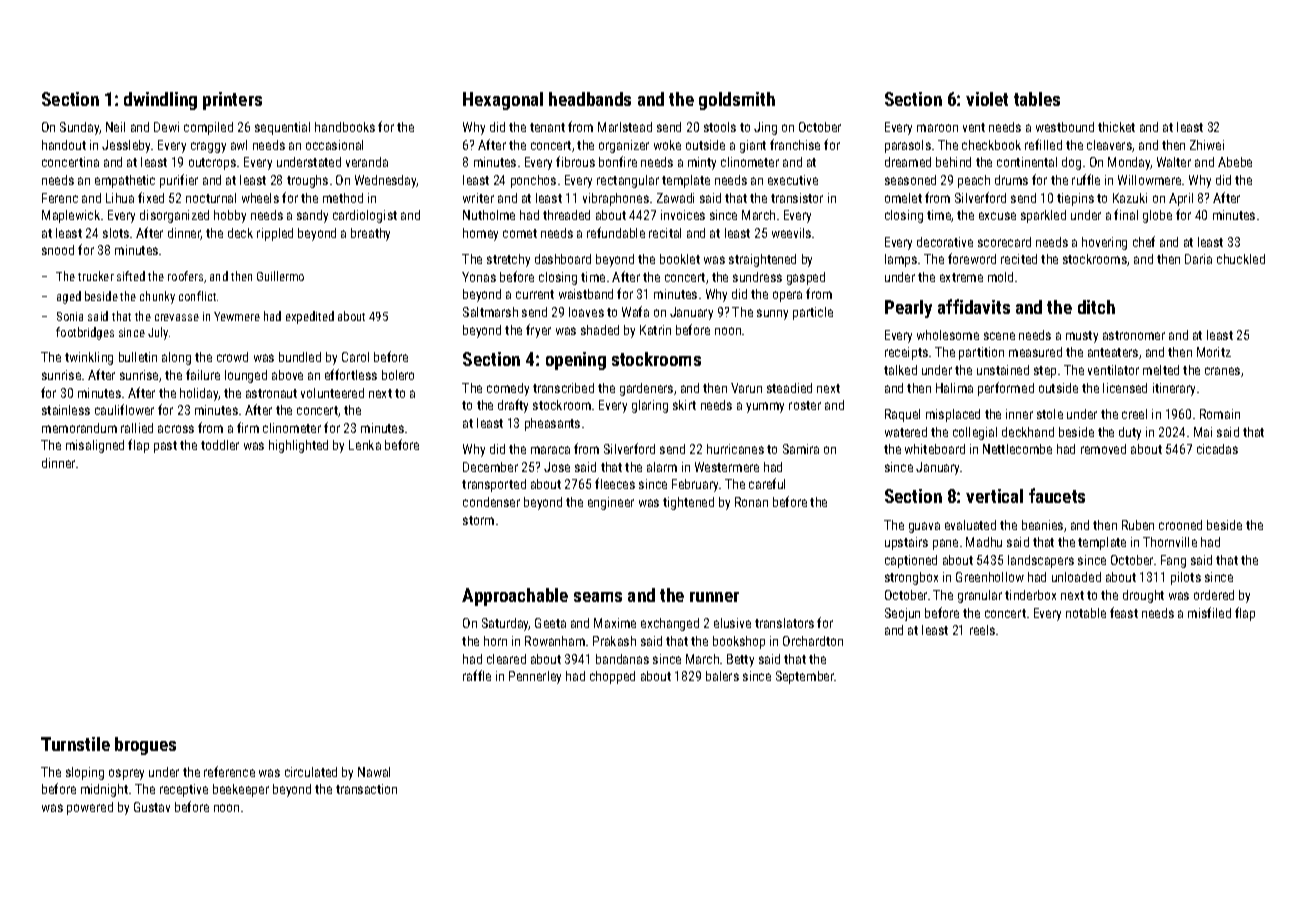  I want to click on ordered, so click(1214, 595).
